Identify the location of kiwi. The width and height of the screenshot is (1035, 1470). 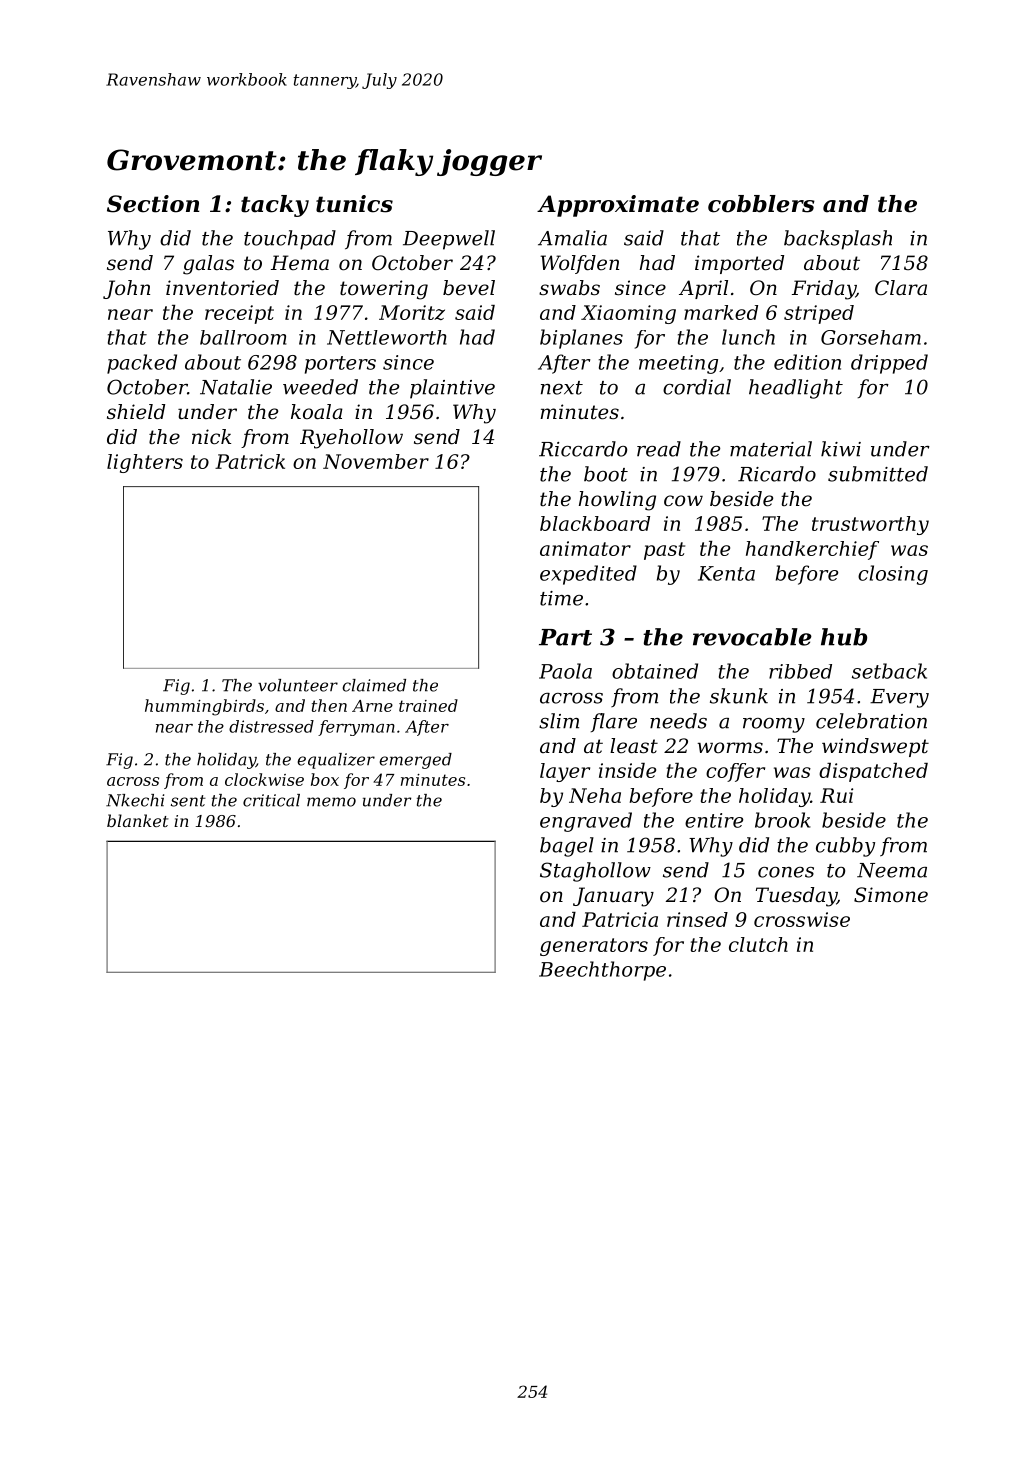
(841, 449).
